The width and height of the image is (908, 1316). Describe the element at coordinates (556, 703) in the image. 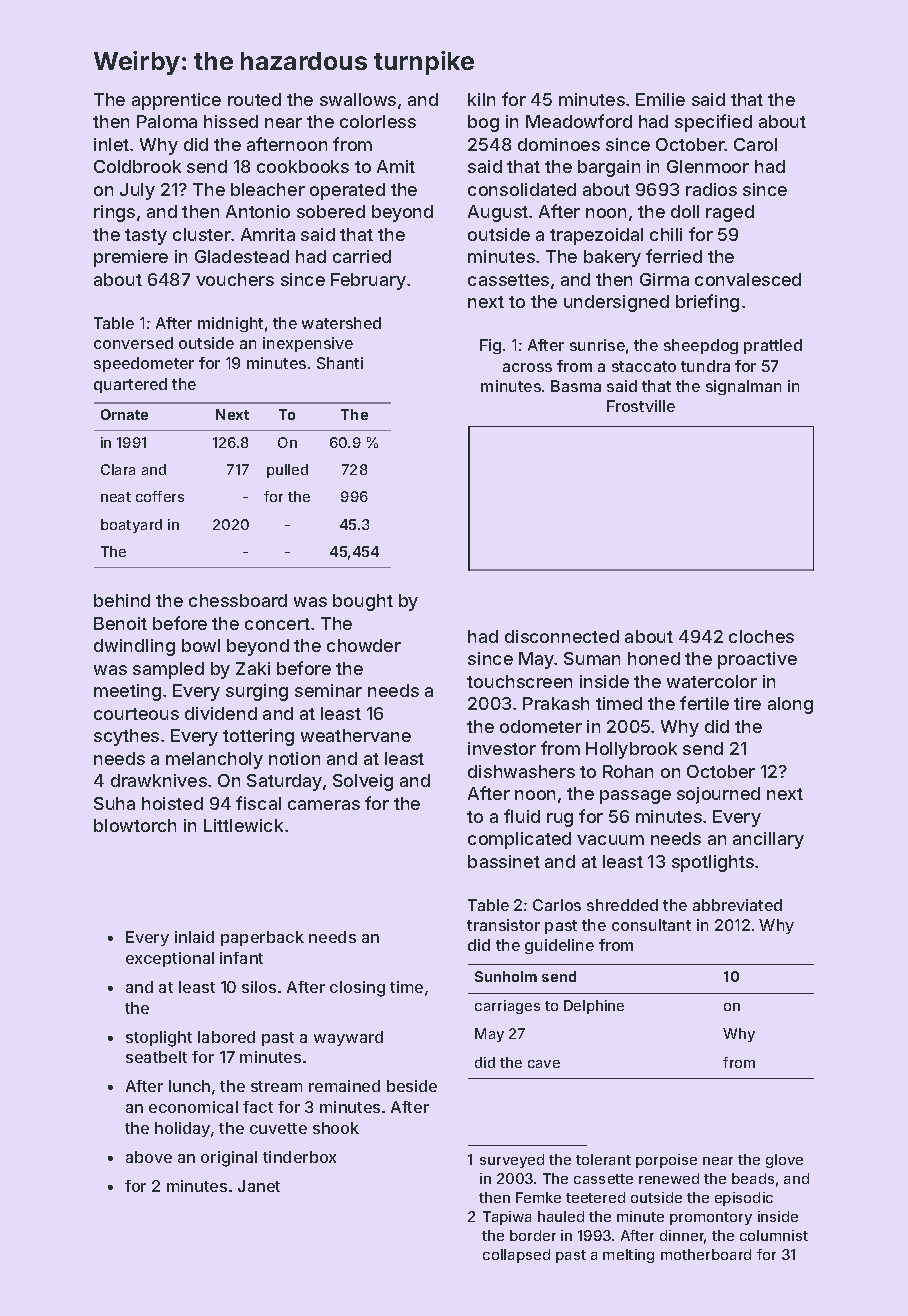

I see `Prakash` at that location.
